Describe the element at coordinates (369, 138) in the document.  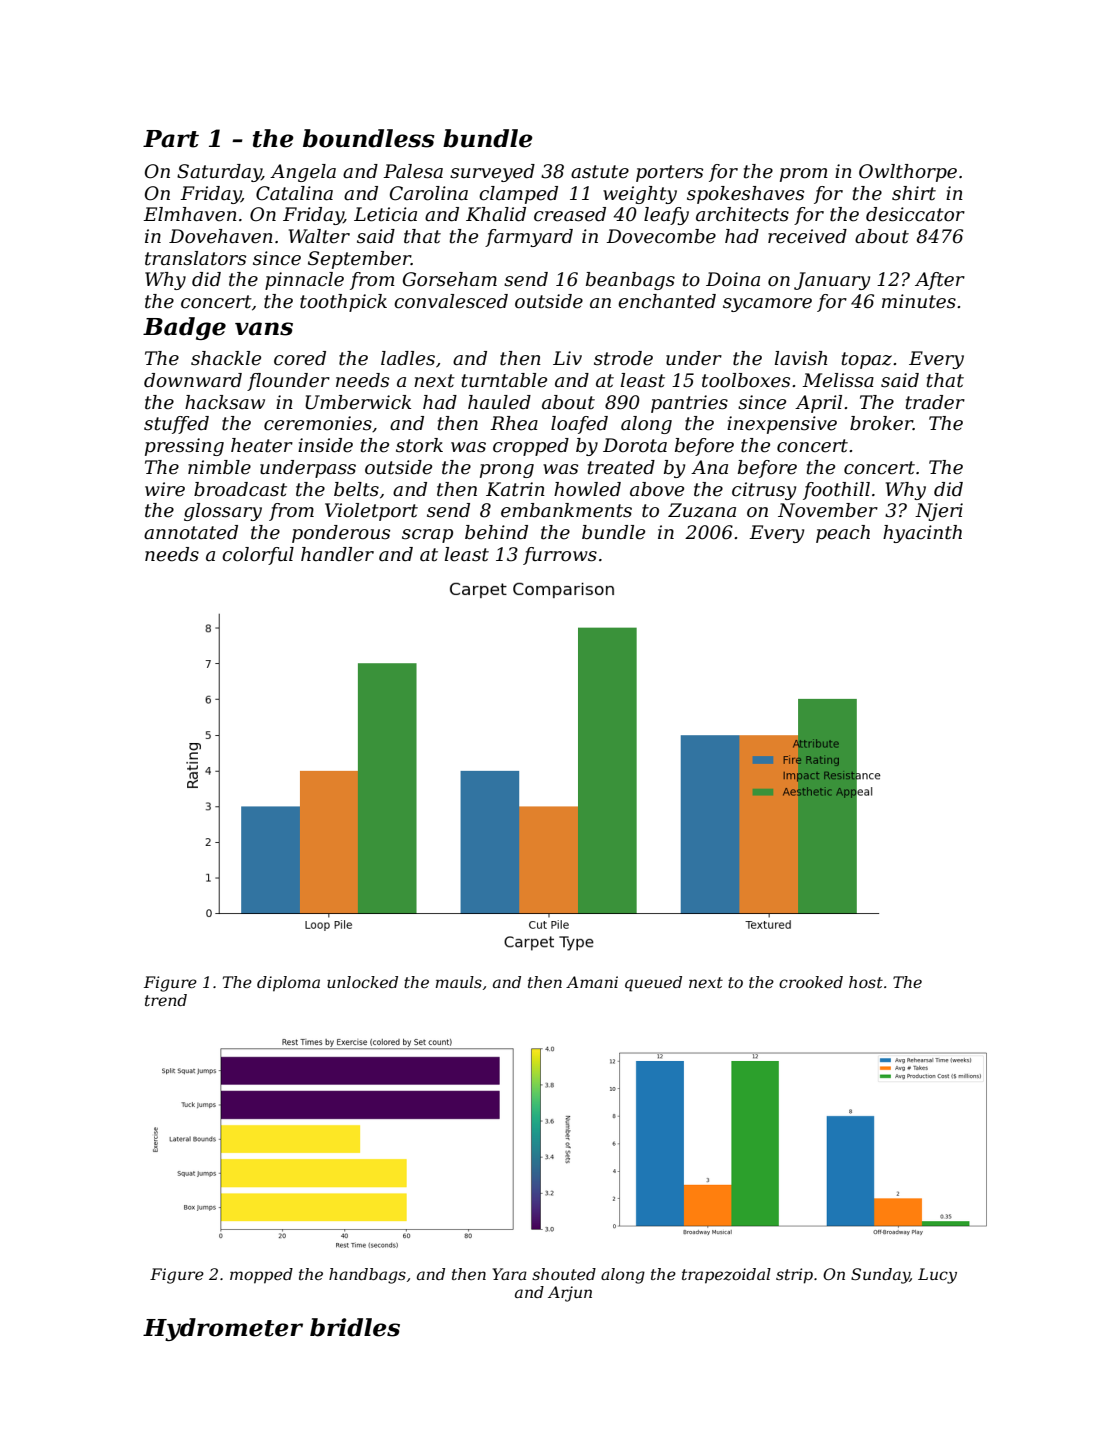
I see `boundless` at that location.
